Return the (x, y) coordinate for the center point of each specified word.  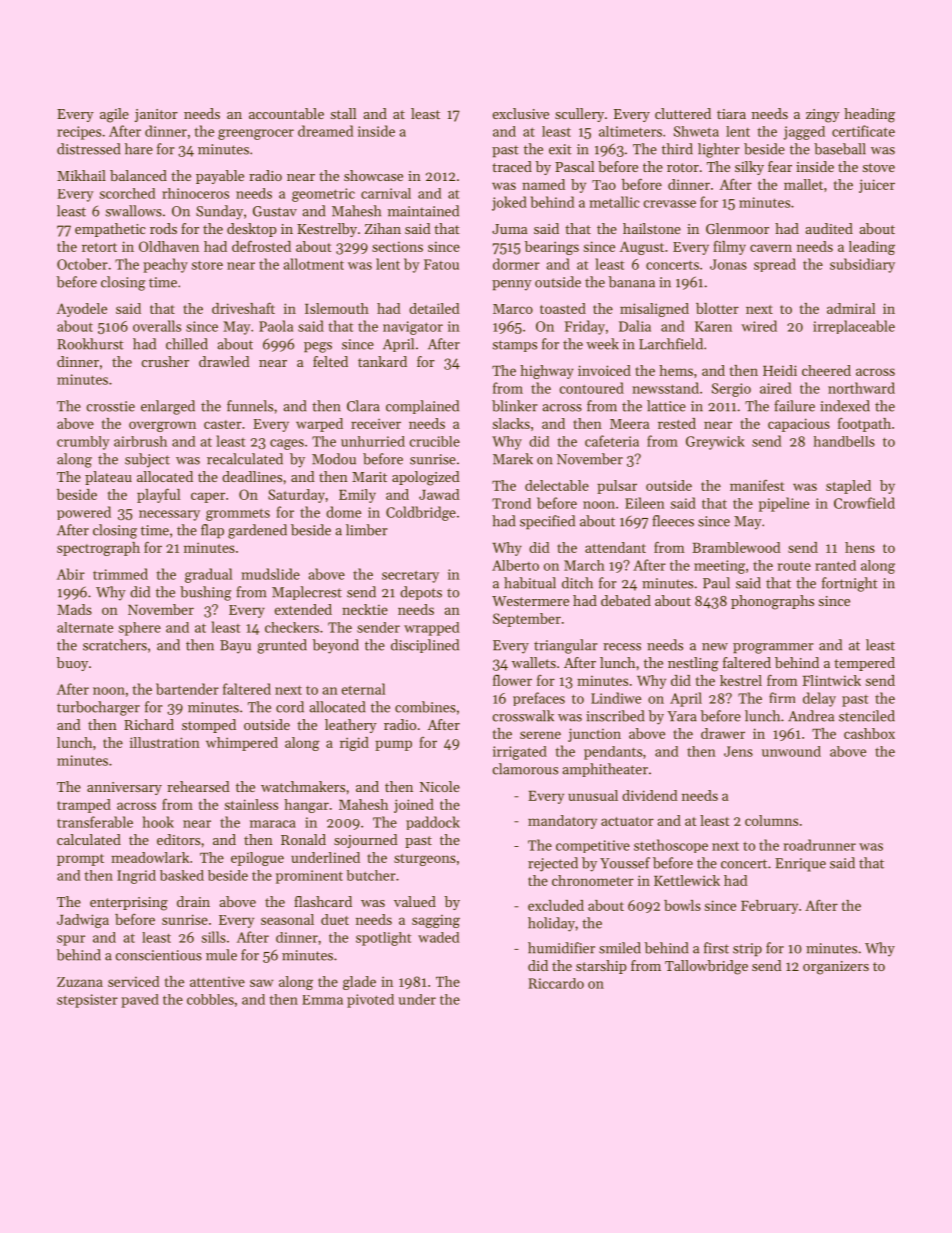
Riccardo (556, 983)
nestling (693, 664)
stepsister (87, 1001)
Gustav (275, 211)
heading (869, 115)
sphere (140, 629)
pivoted (370, 1001)
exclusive (521, 113)
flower (512, 680)
